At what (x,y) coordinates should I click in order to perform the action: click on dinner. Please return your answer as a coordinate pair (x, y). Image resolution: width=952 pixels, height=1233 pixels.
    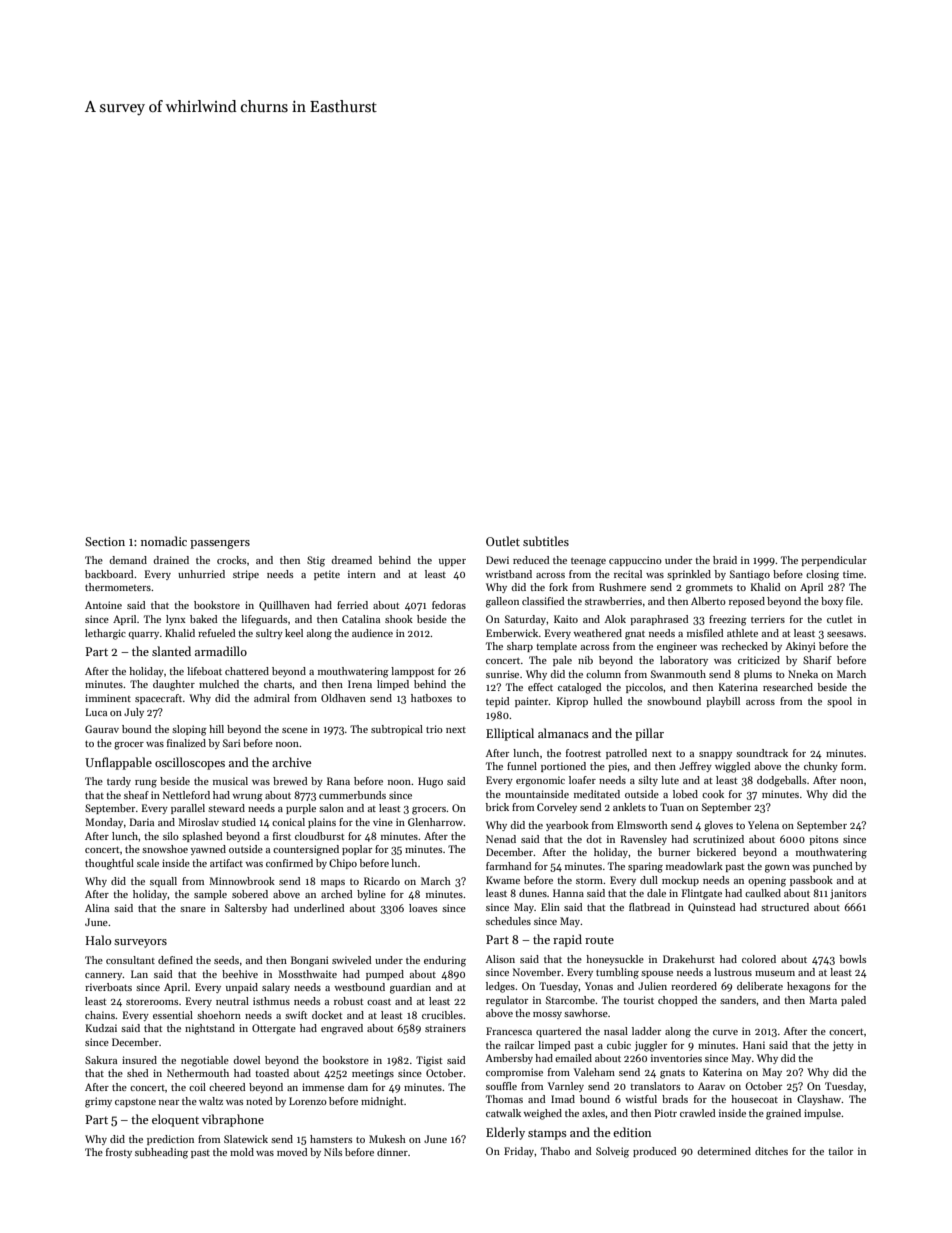
    Looking at the image, I should click on (392, 1152).
